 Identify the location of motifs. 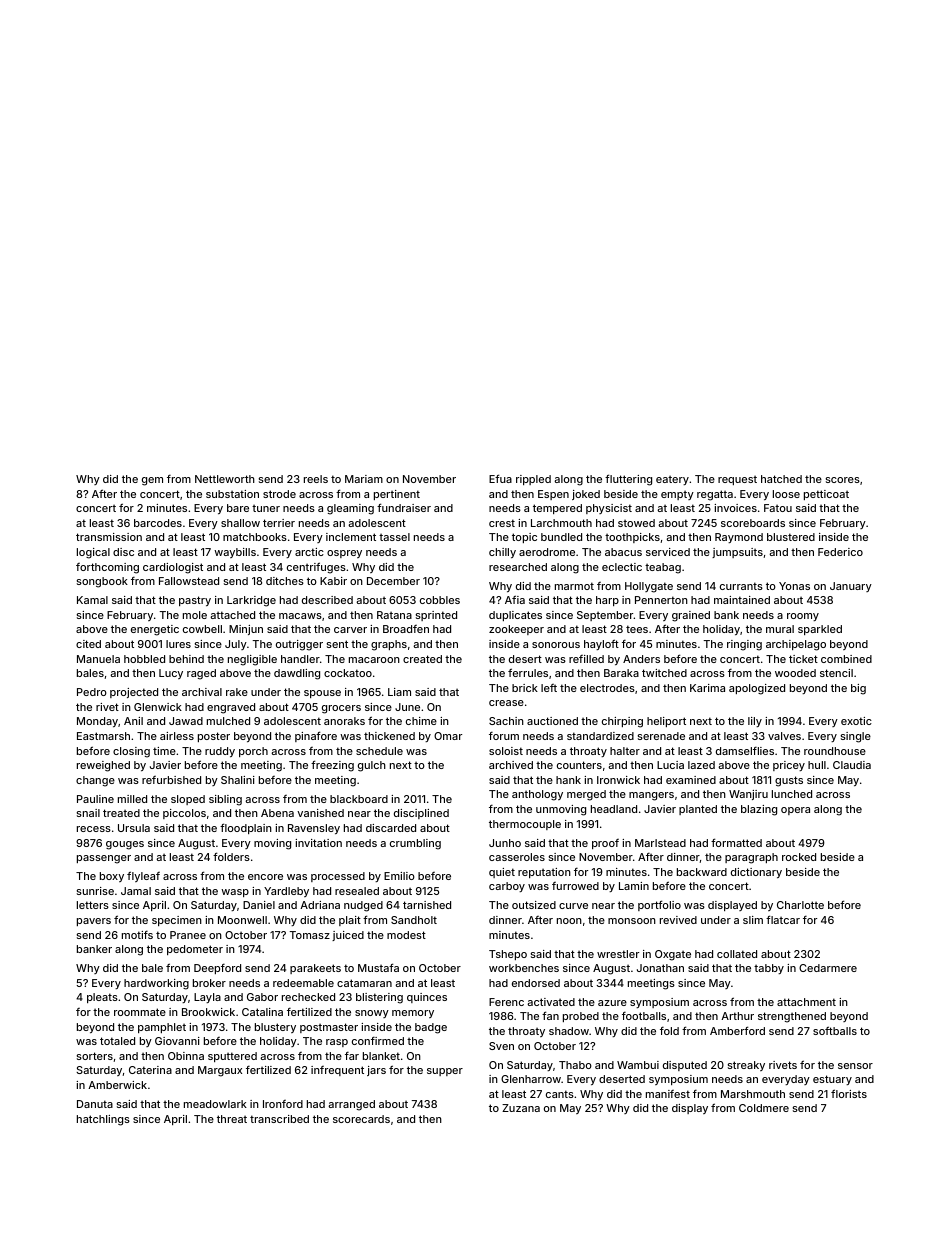
(137, 934).
